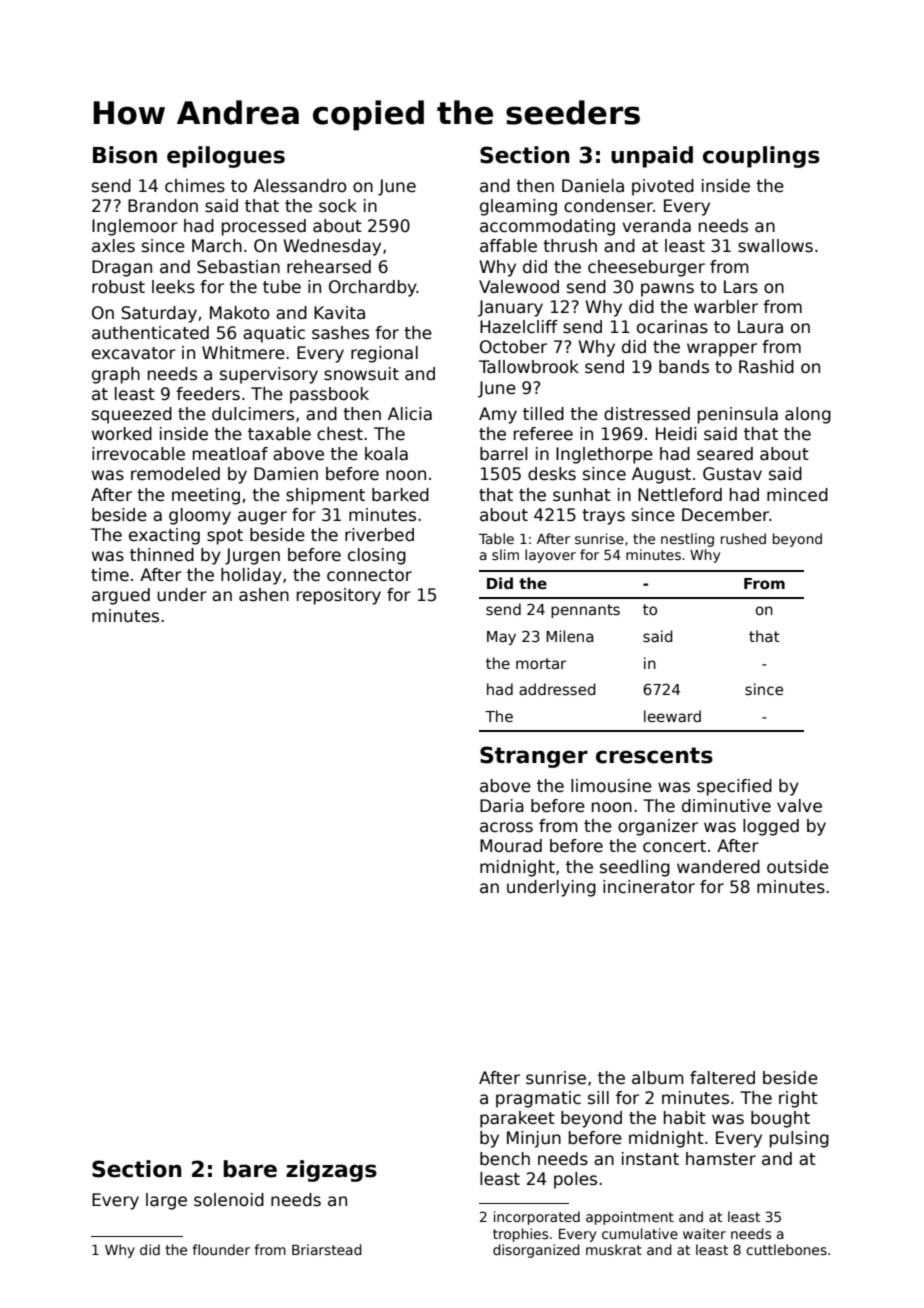  Describe the element at coordinates (338, 206) in the page. I see `sock` at that location.
